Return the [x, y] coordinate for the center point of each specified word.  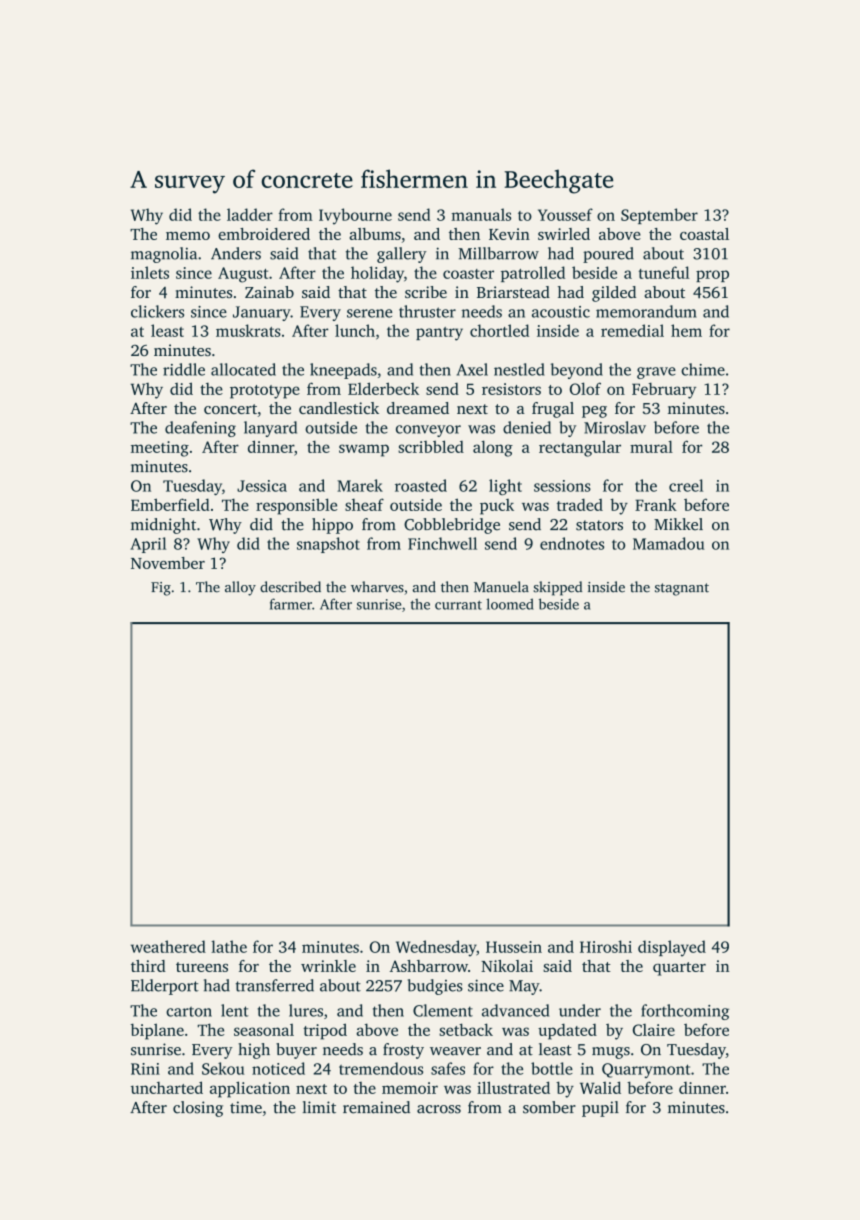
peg [594, 412]
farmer [291, 604]
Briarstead [513, 292]
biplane [157, 1031]
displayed [672, 948]
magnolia [164, 255]
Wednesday [436, 948]
